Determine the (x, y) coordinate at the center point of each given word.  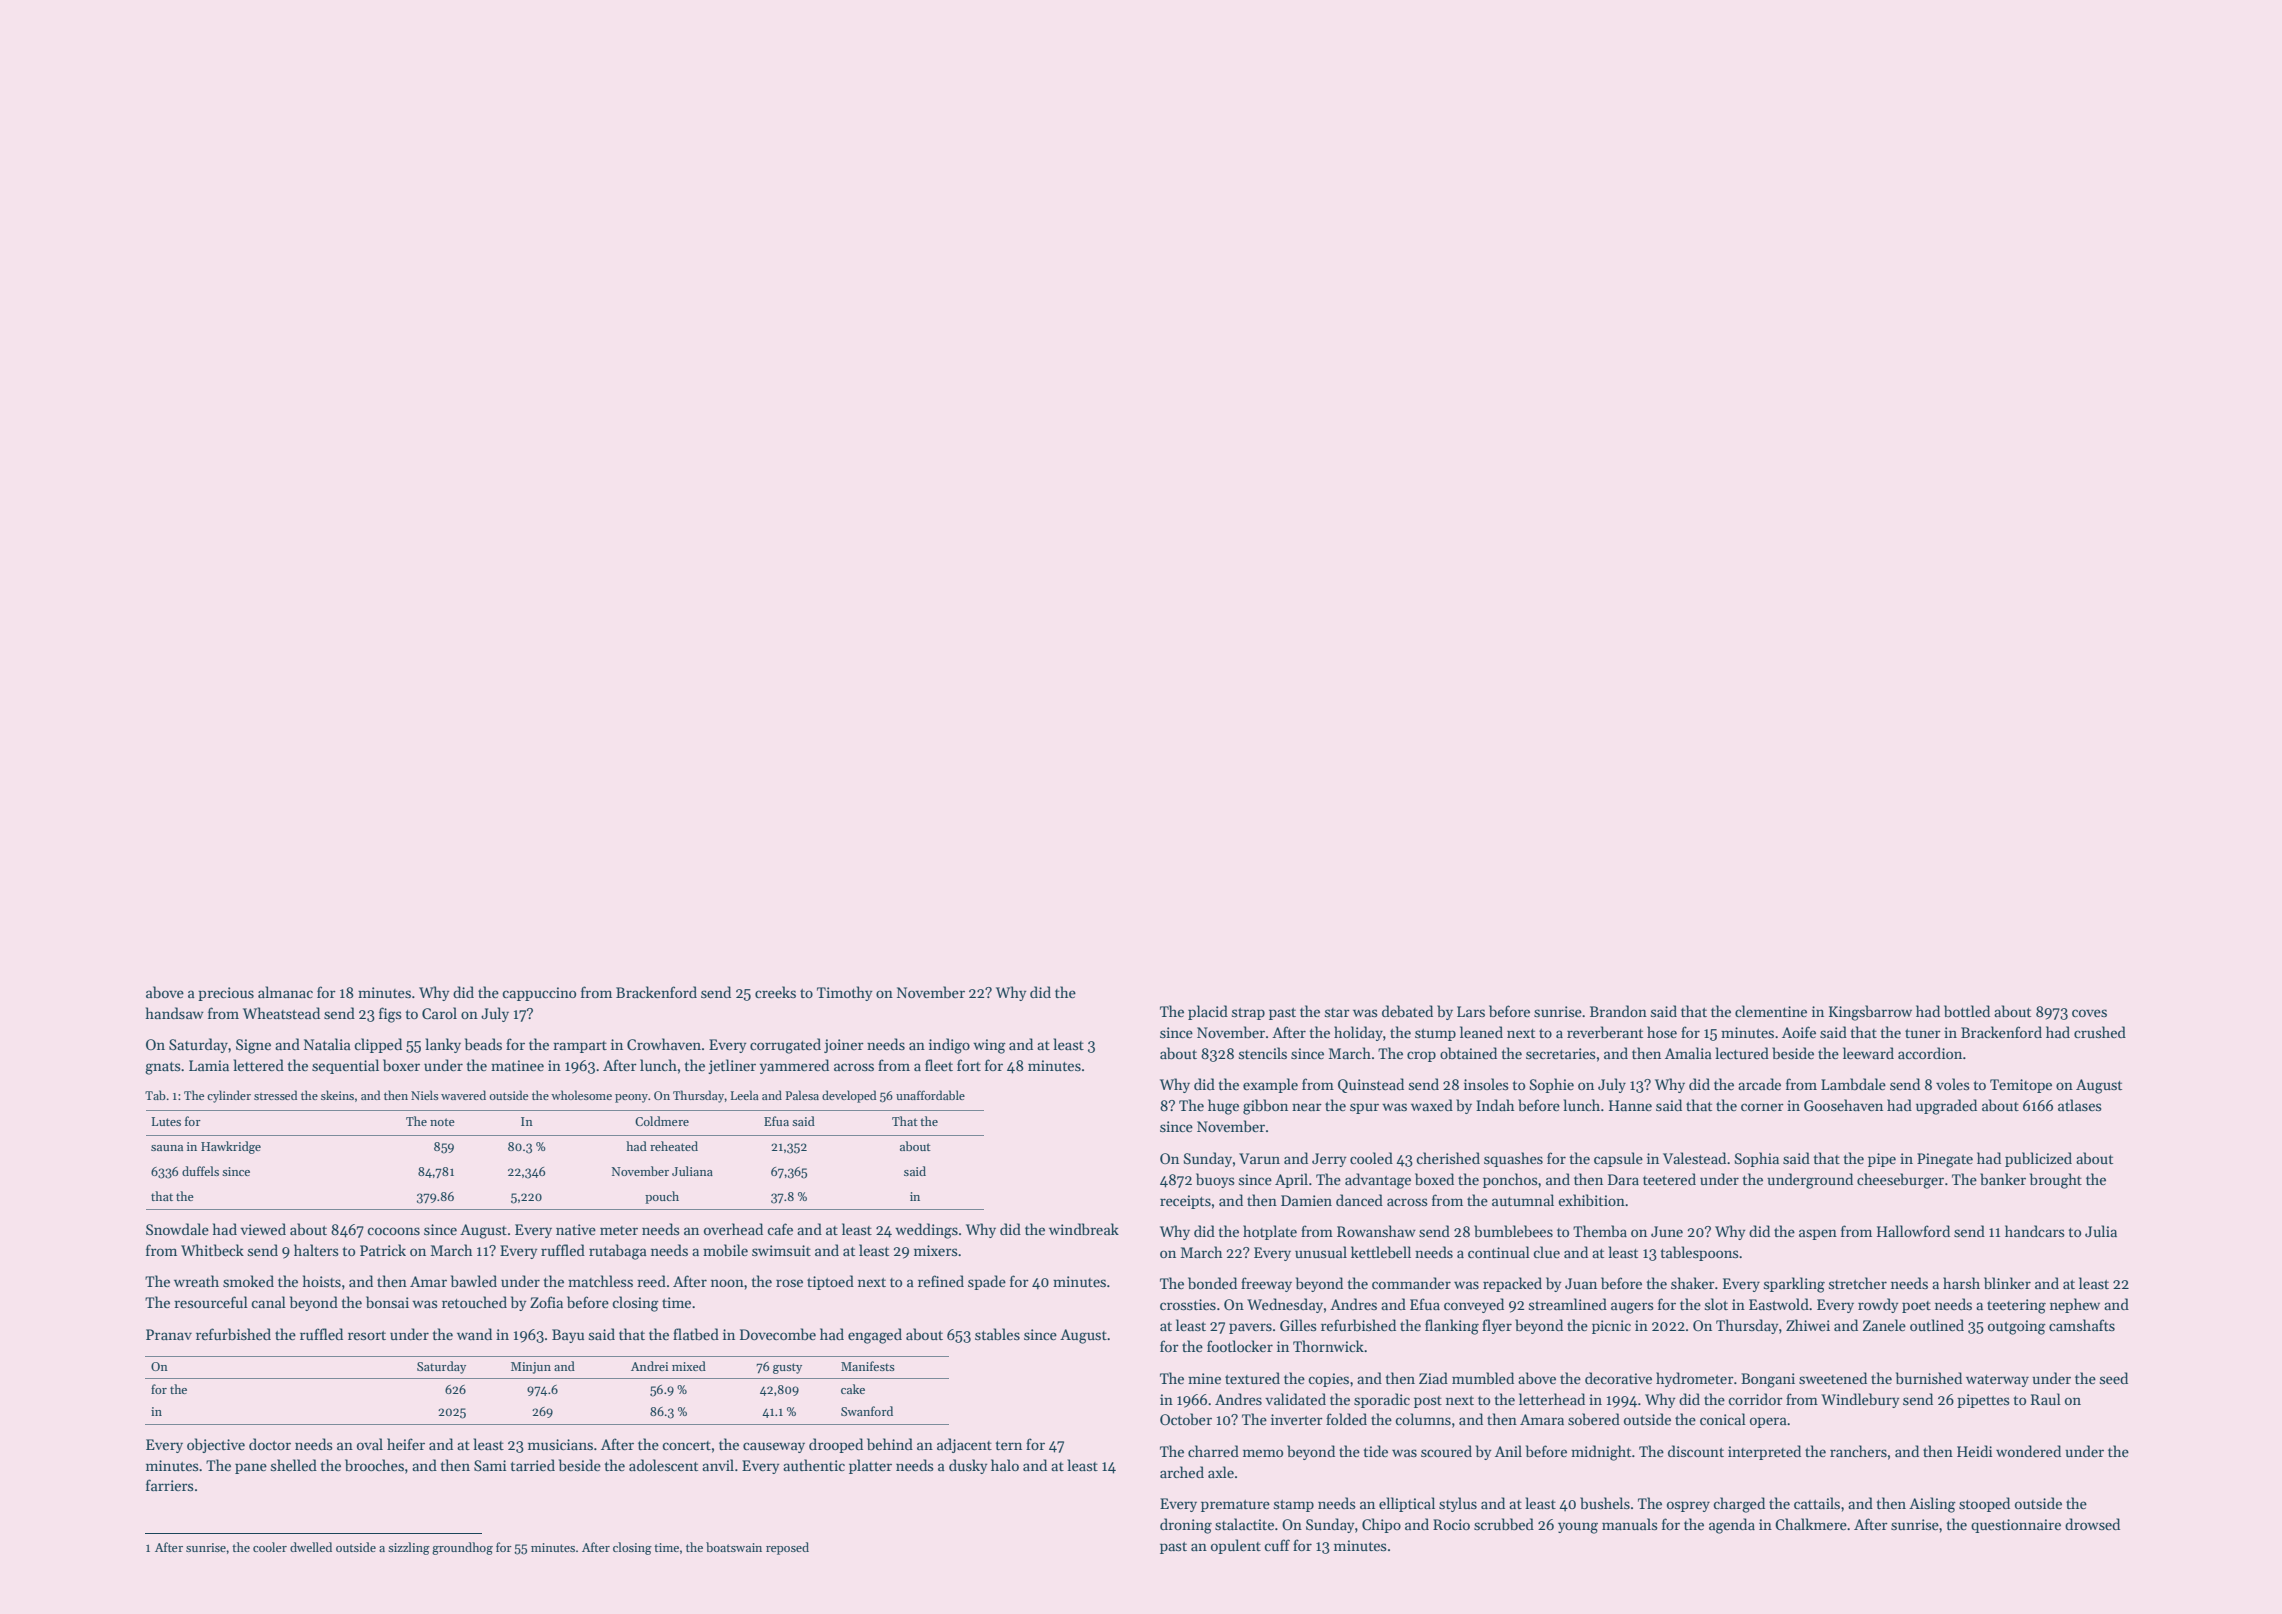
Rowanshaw (1376, 1231)
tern (1009, 1445)
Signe (253, 1046)
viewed (263, 1229)
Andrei (649, 1366)
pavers (1250, 1328)
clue (1546, 1252)
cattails (1817, 1503)
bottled (1967, 1011)
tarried (533, 1465)
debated (1407, 1011)
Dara (1623, 1179)
